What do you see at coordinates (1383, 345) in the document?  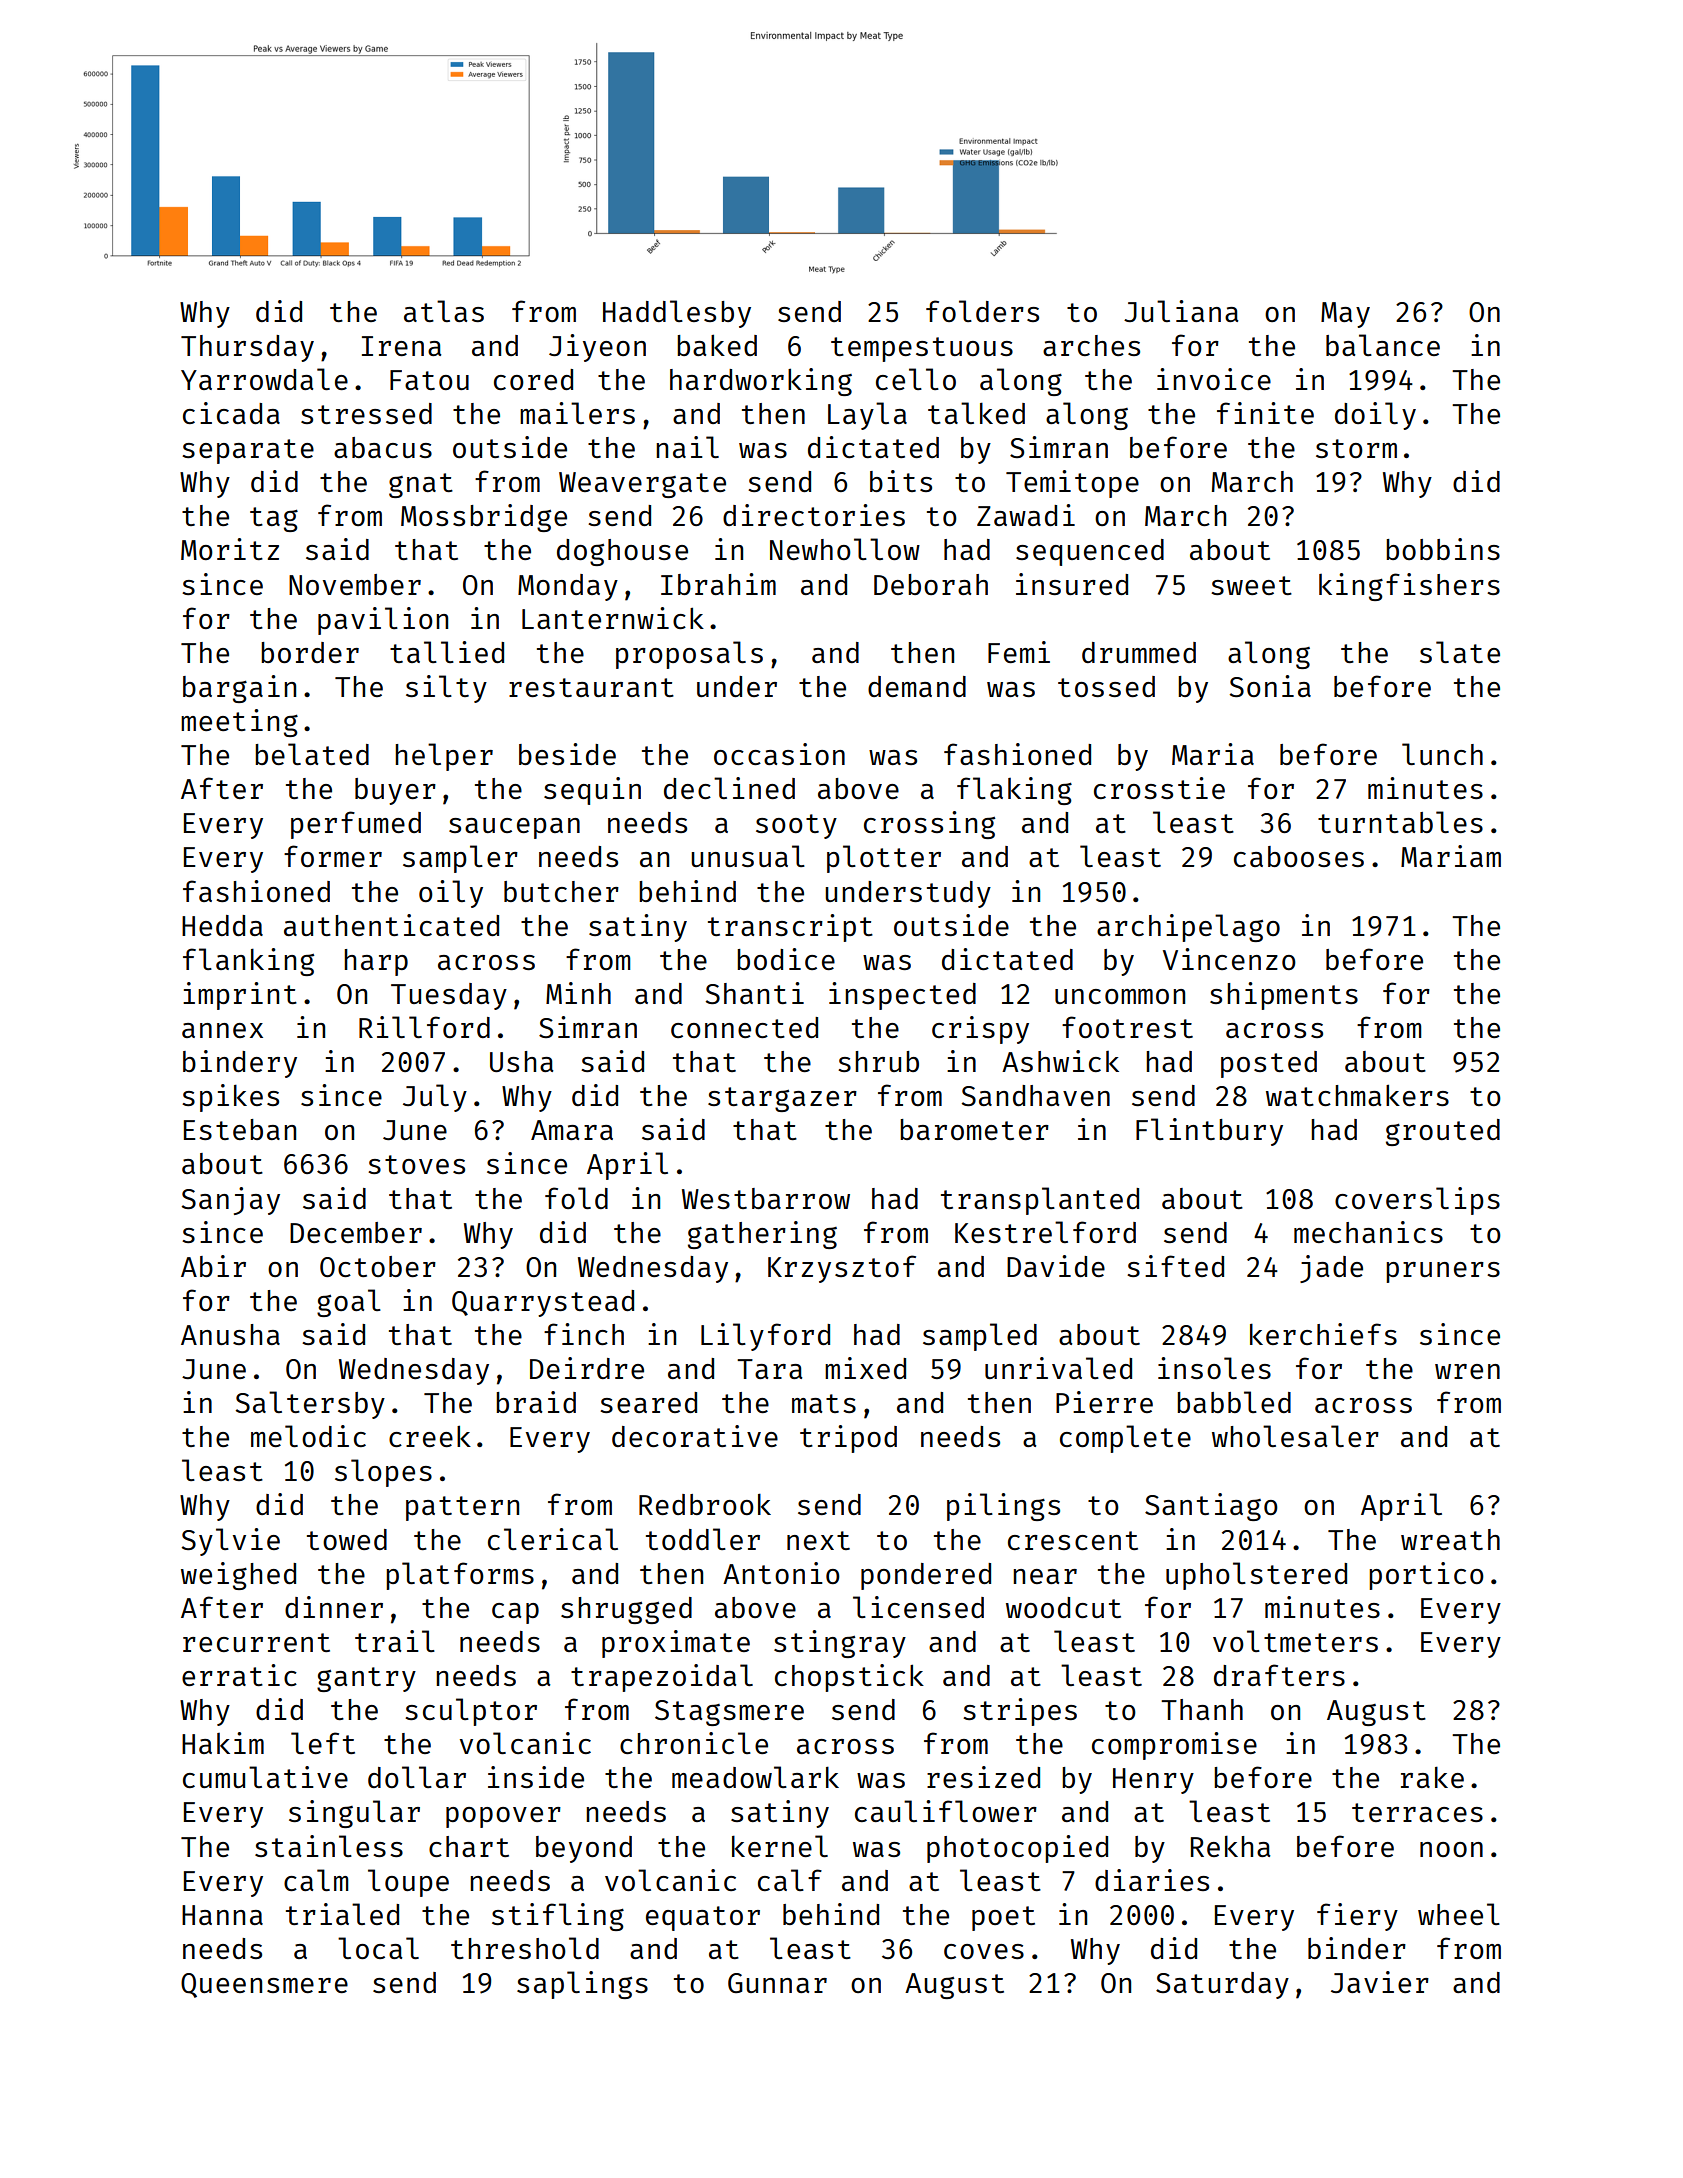 I see `balance` at bounding box center [1383, 345].
